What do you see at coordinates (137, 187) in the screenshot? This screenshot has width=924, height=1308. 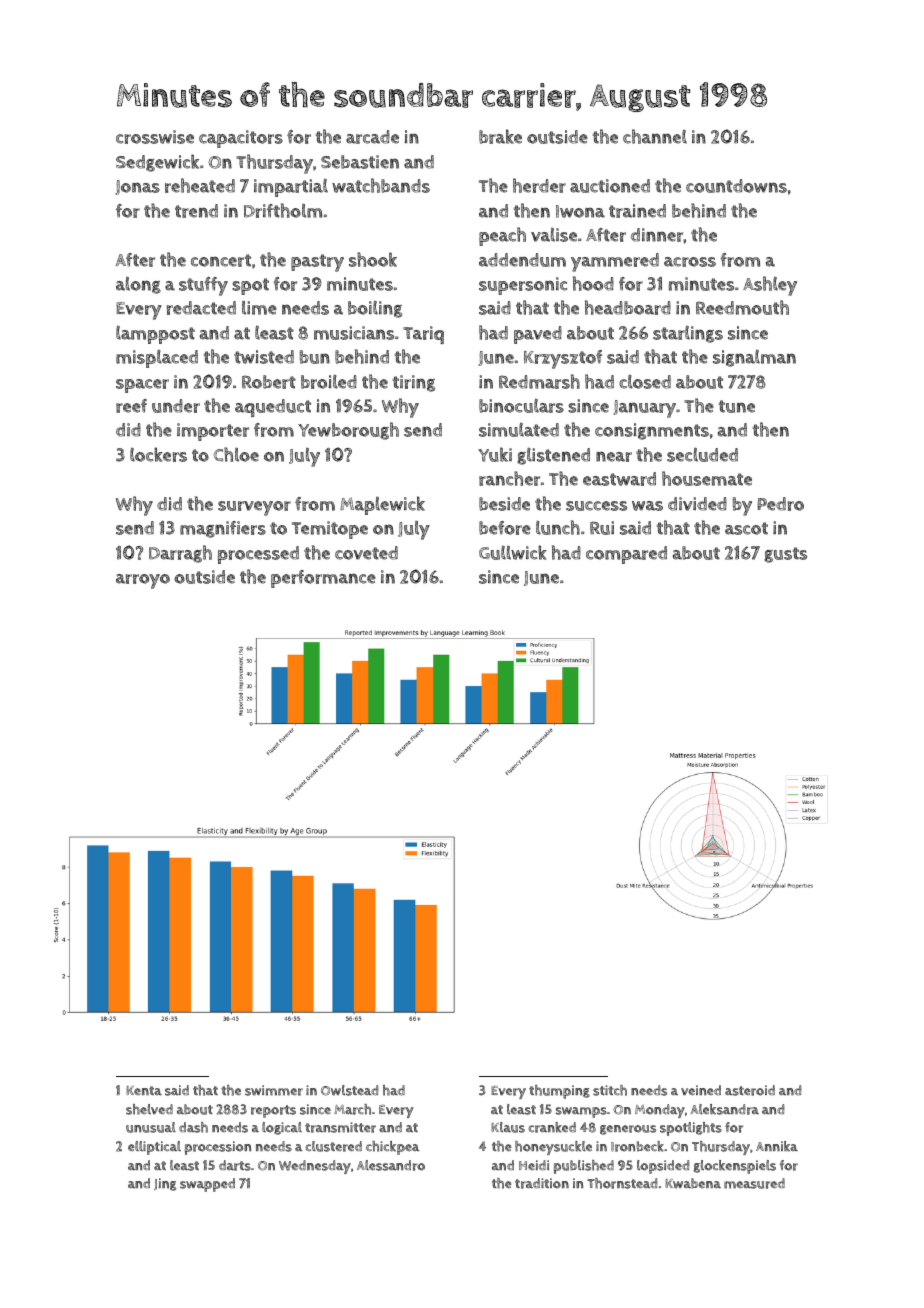 I see `Jonas` at bounding box center [137, 187].
